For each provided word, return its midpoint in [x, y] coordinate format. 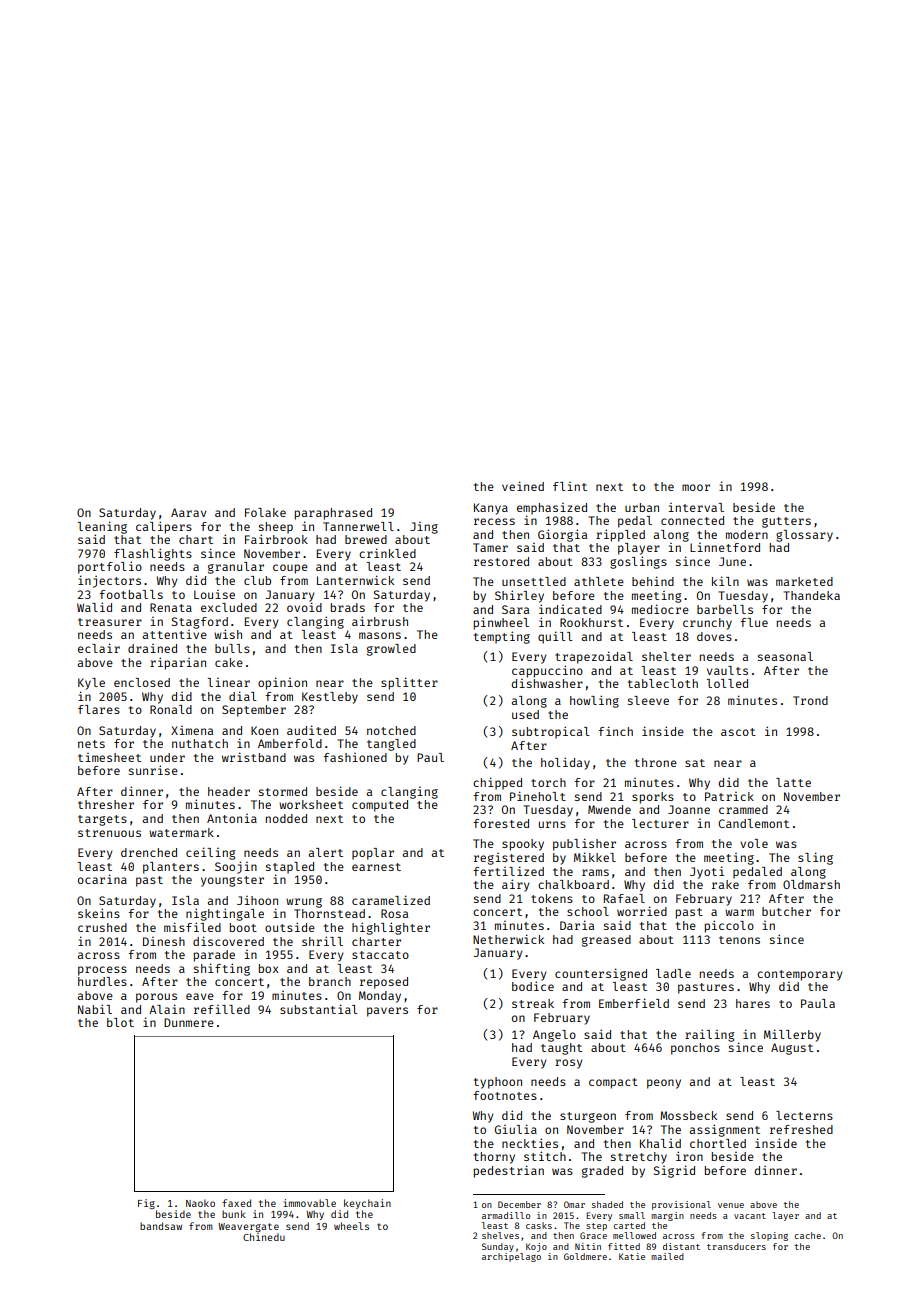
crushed [102, 927]
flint [570, 486]
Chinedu [264, 1237]
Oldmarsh [811, 884]
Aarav [189, 512]
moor [696, 487]
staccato [380, 955]
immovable [309, 1203]
